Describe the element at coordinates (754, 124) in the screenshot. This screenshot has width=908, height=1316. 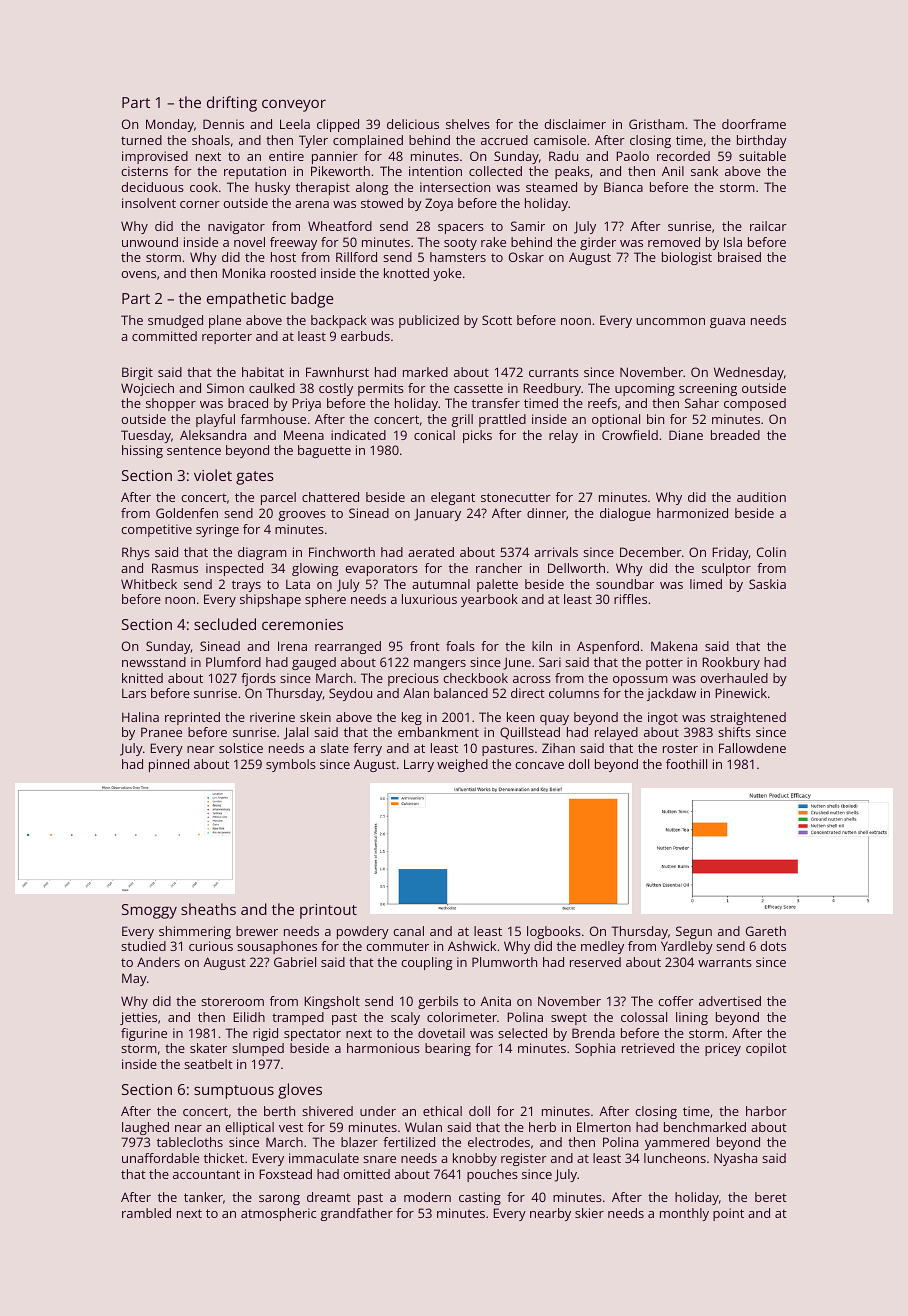
I see `doorframe` at that location.
